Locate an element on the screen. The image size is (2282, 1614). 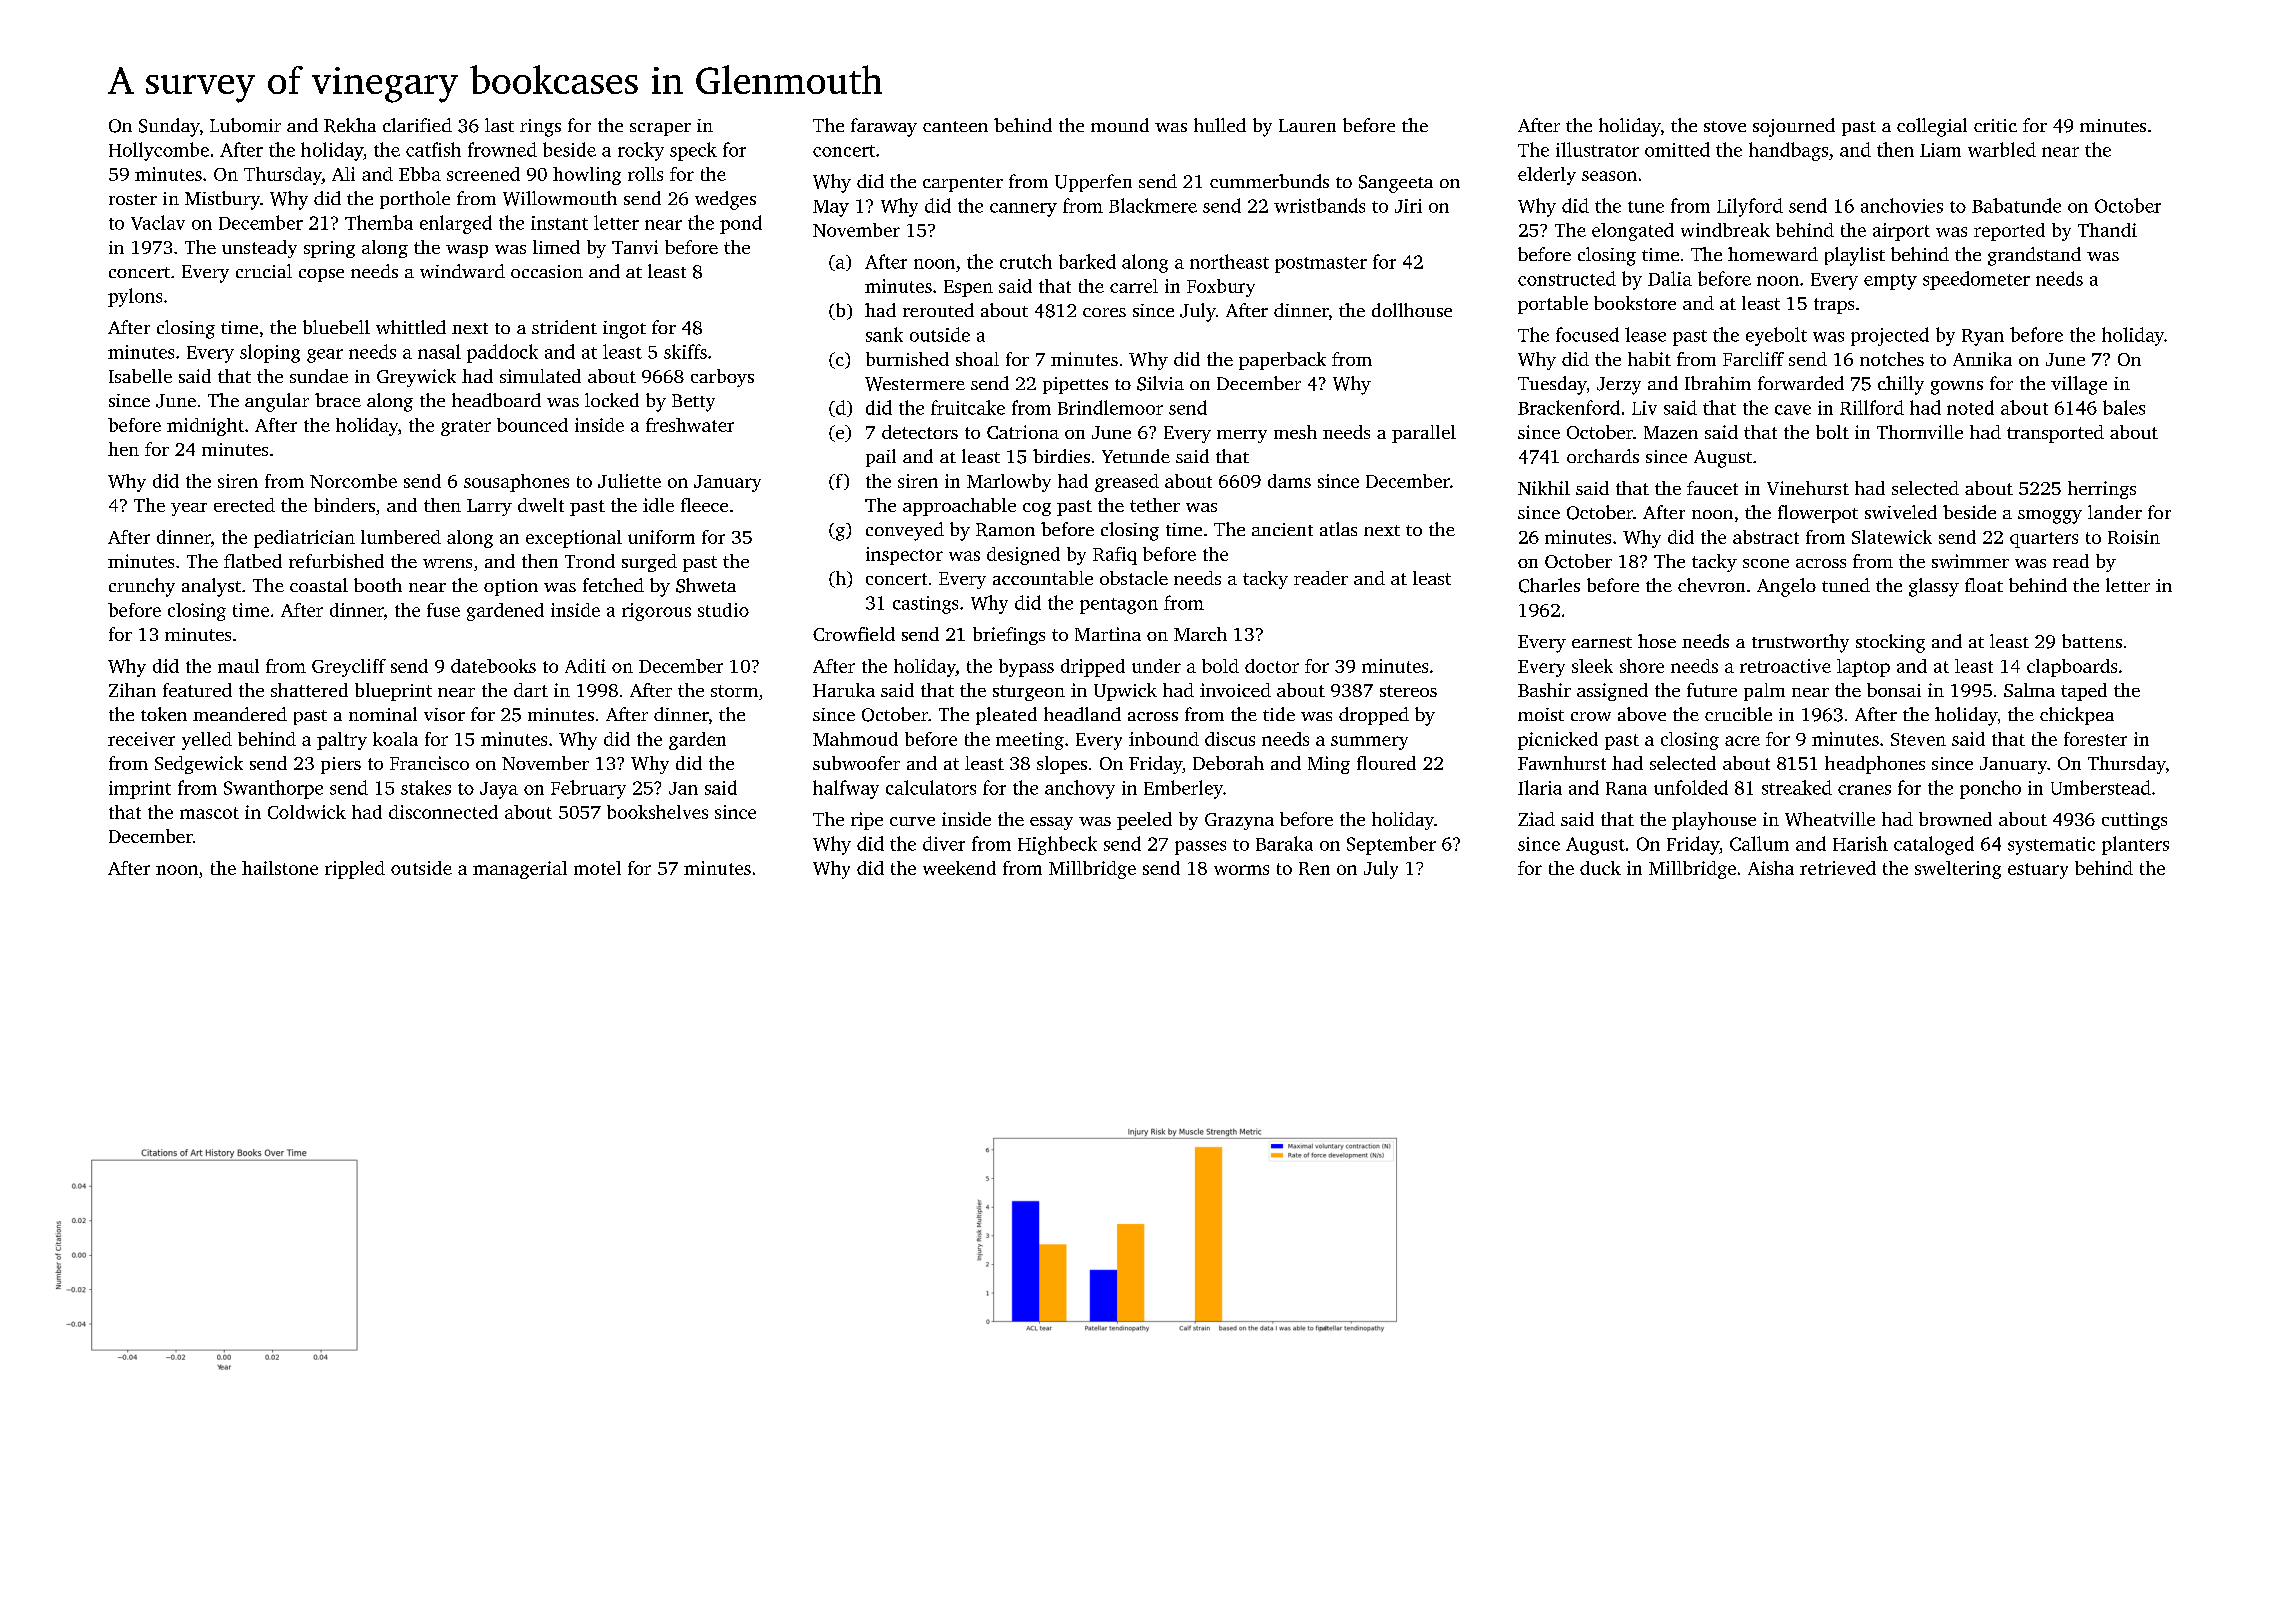
rerouted is located at coordinates (938, 310).
